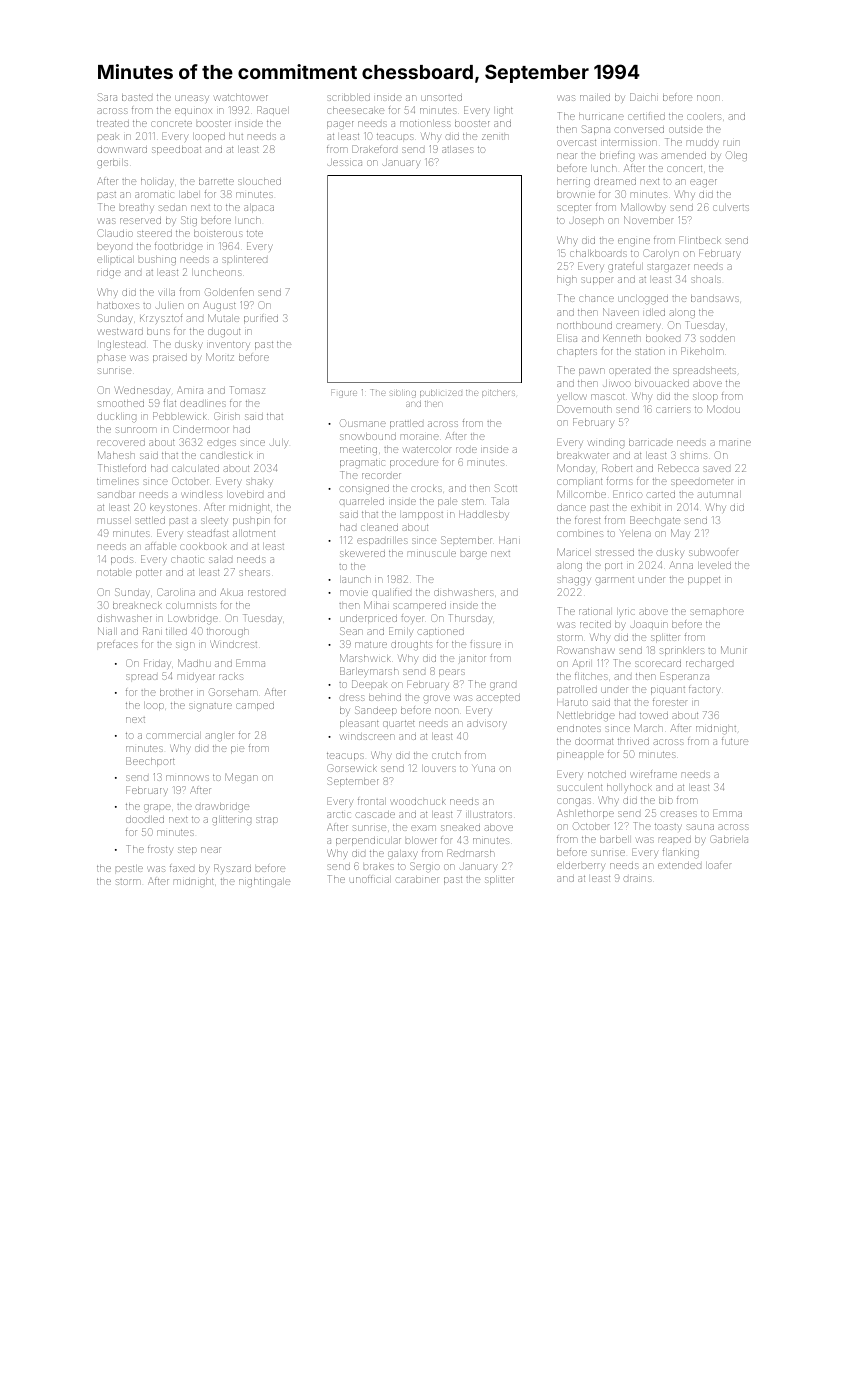  What do you see at coordinates (714, 298) in the screenshot?
I see `bandsaws` at bounding box center [714, 298].
